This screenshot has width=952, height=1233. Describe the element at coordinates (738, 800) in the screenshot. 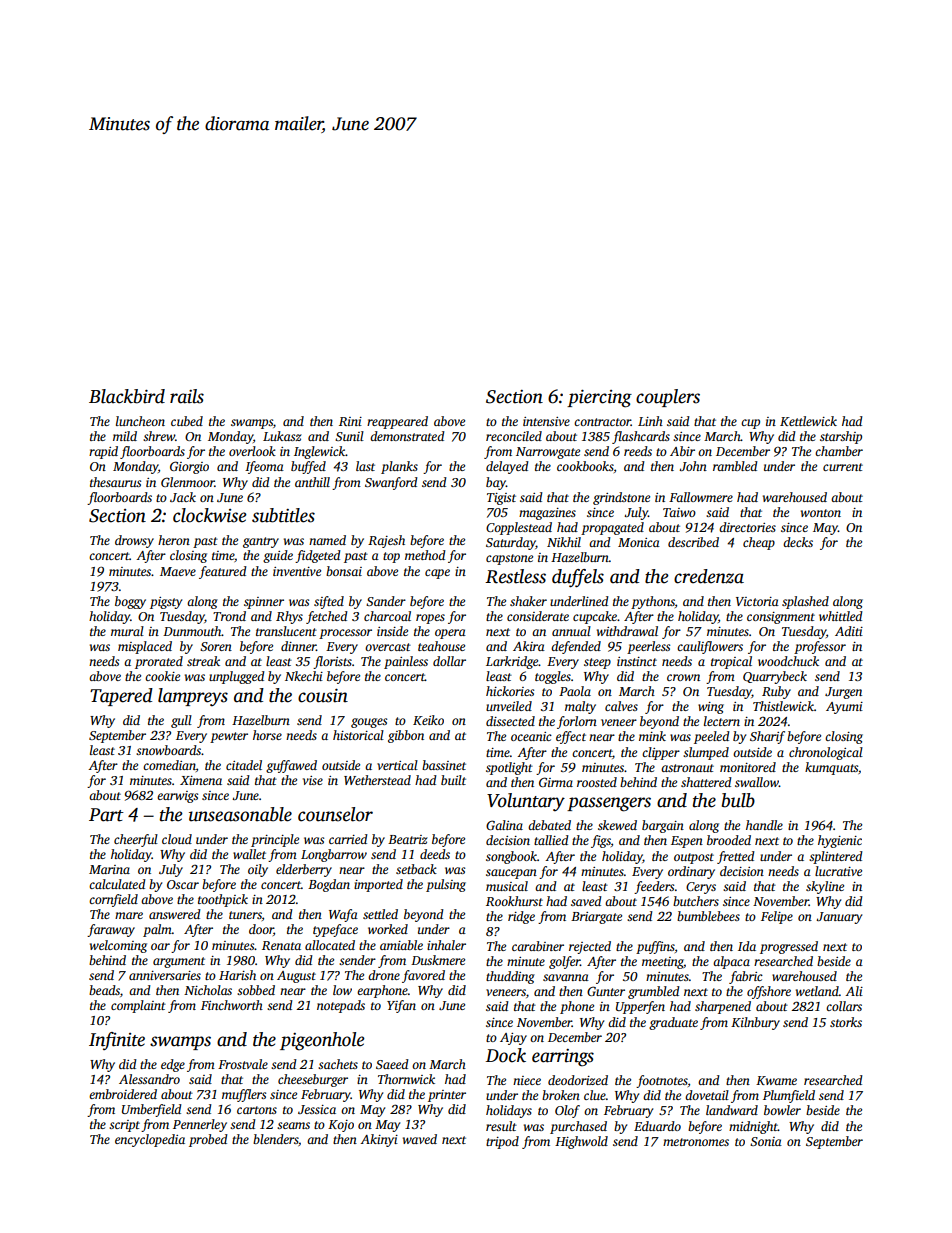

I see `bulb` at that location.
